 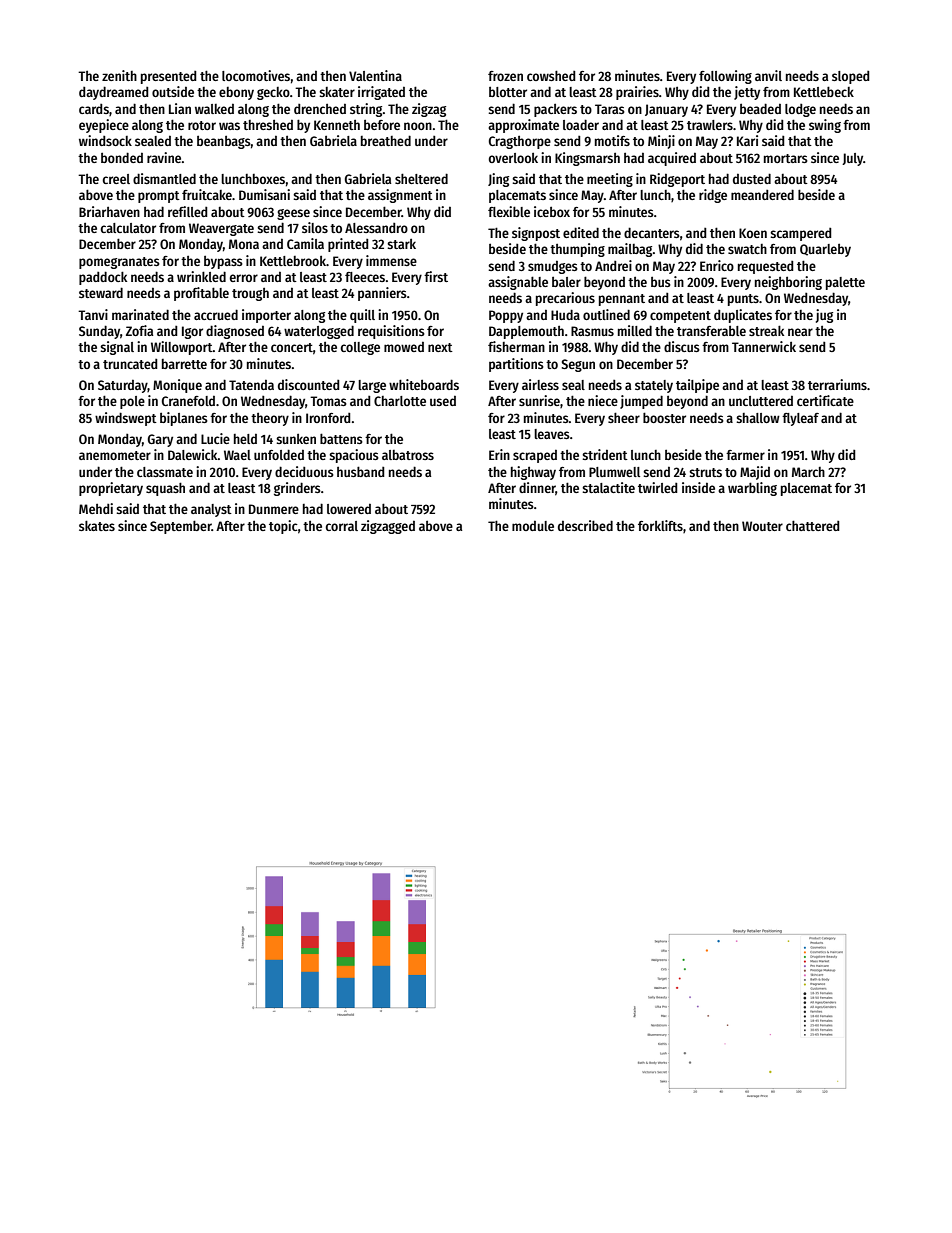 I want to click on described, so click(x=585, y=525).
